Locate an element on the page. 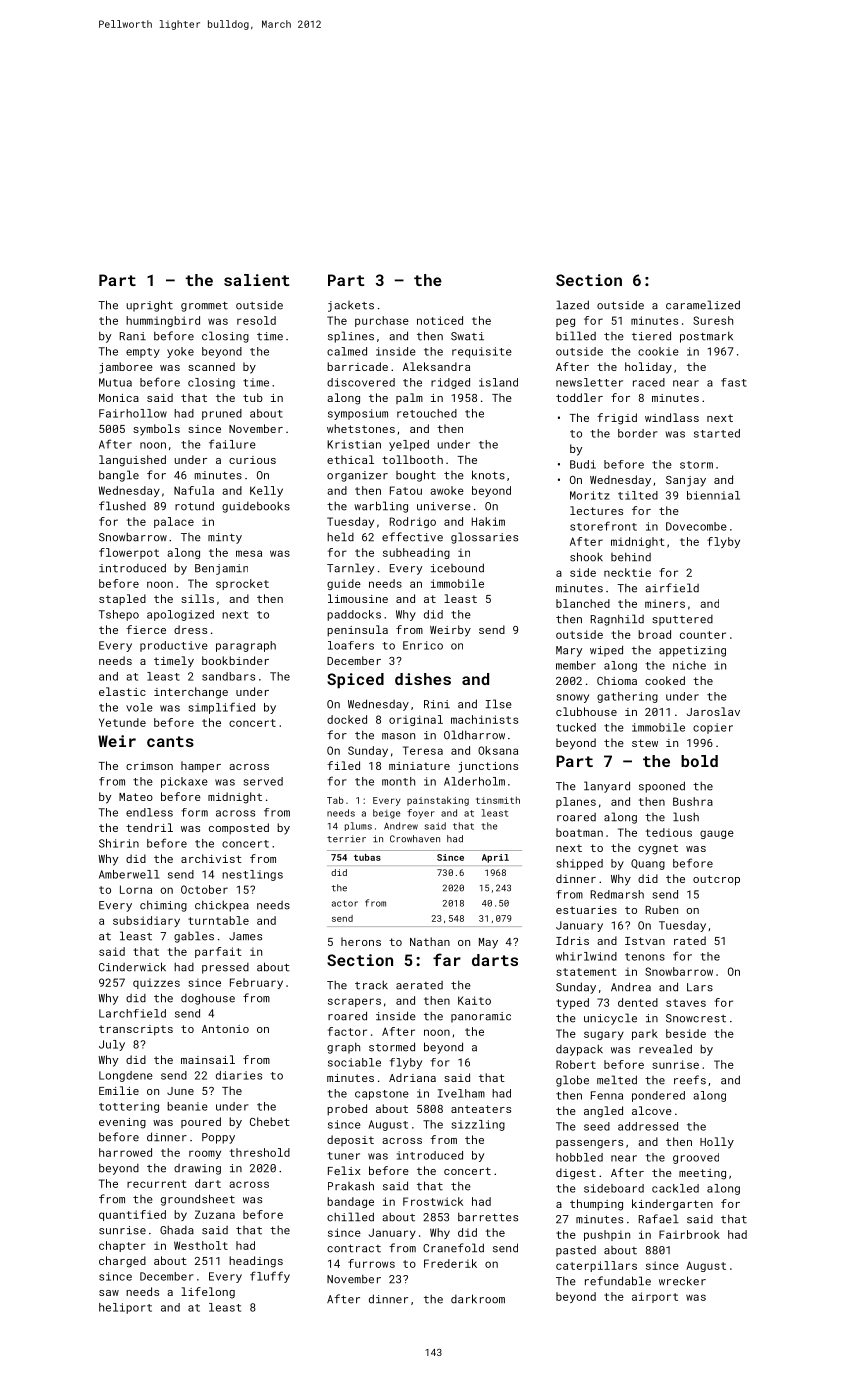 The height and width of the image is (1400, 849). biennial is located at coordinates (713, 495).
